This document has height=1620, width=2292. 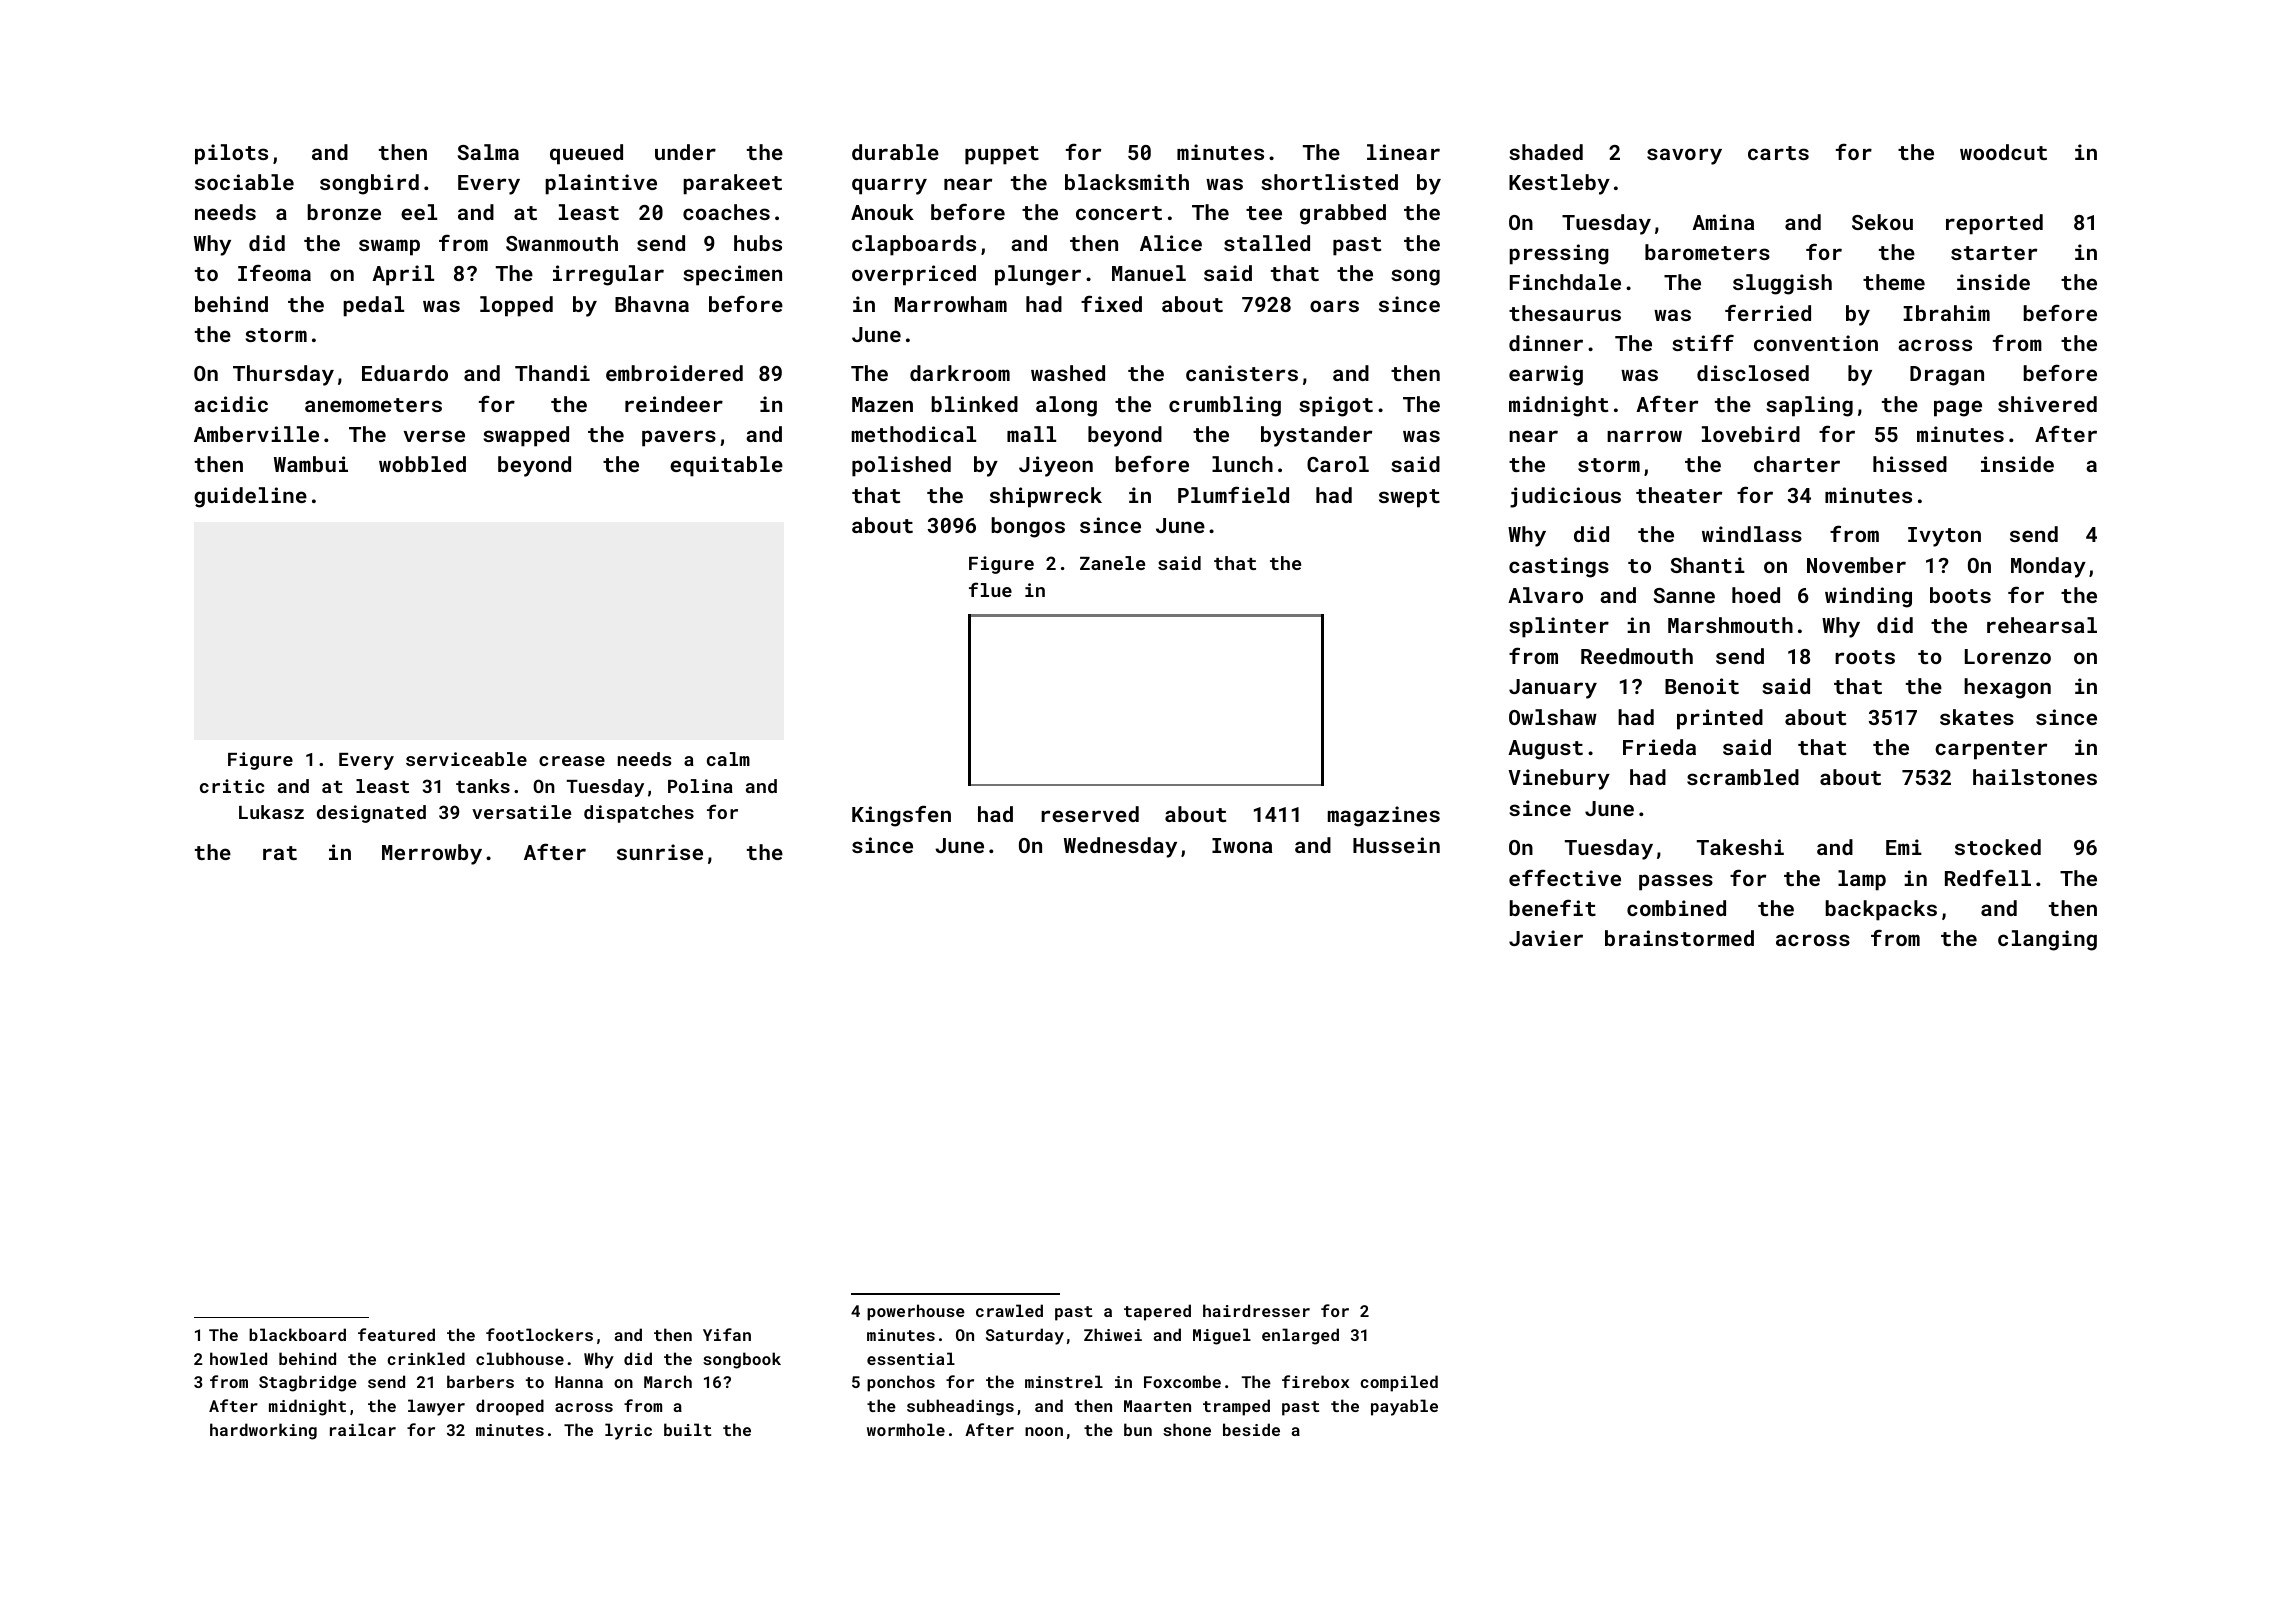 I want to click on wormhole, so click(x=906, y=1429).
